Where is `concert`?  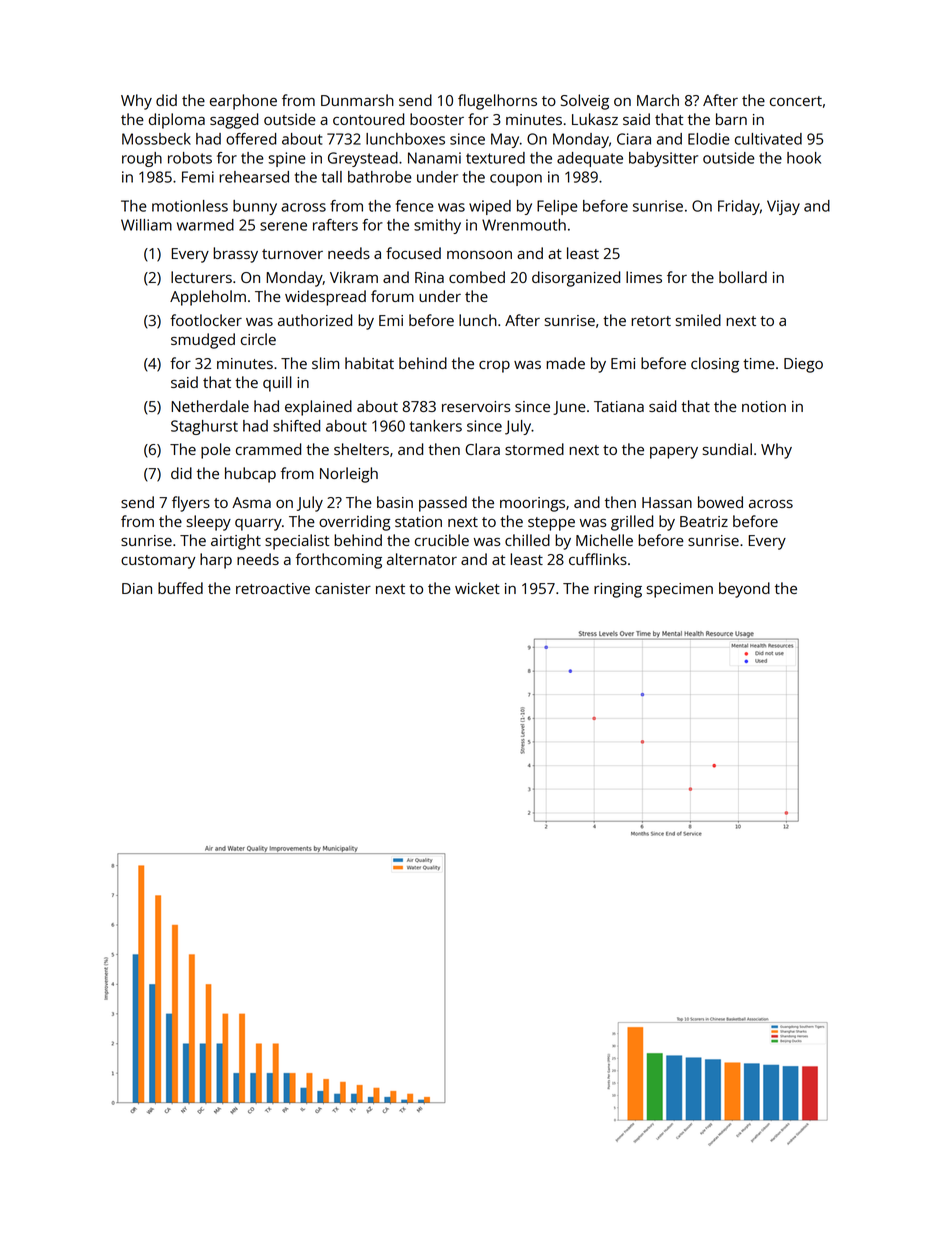
concert is located at coordinates (796, 101).
